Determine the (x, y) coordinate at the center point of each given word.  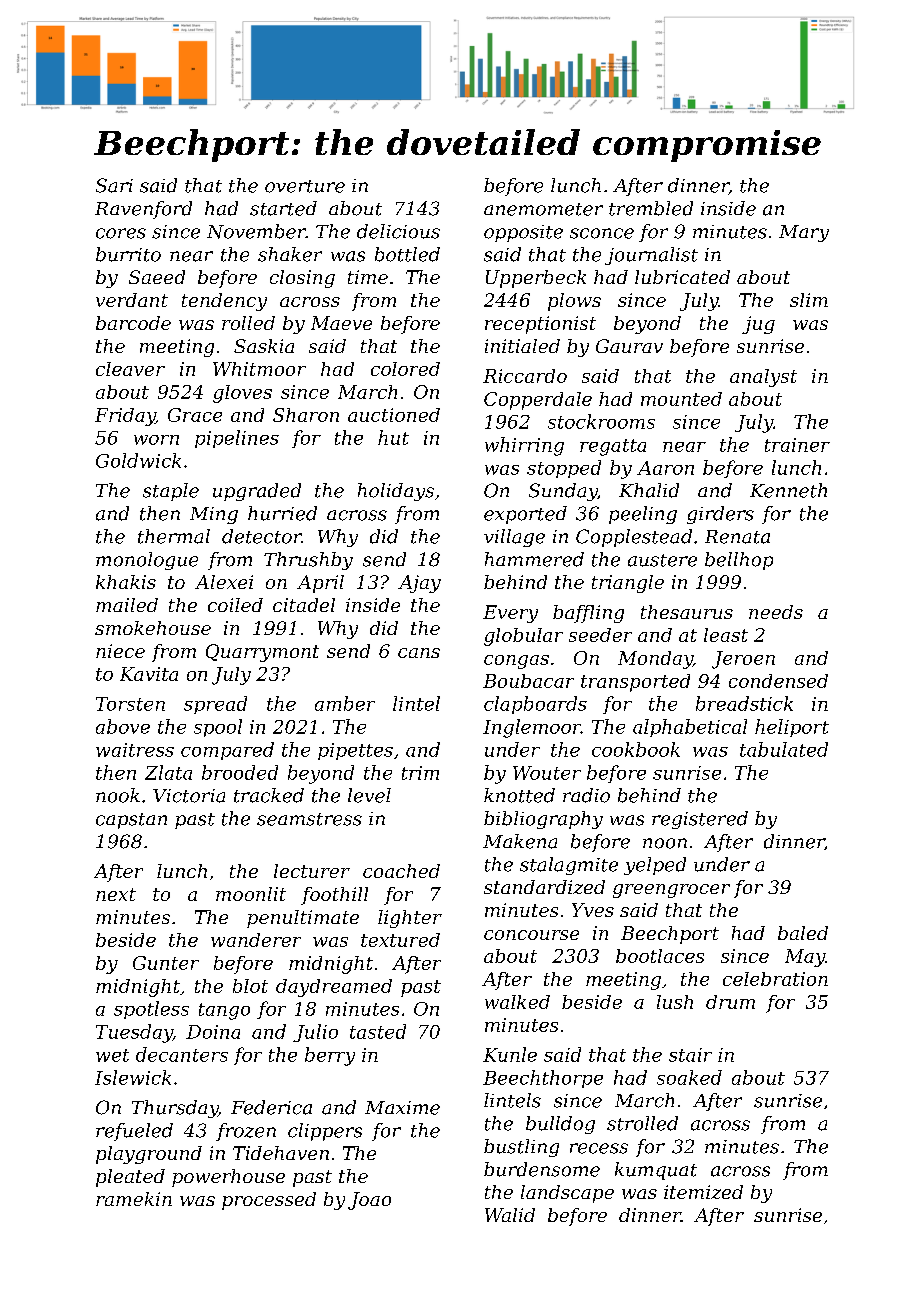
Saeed (157, 277)
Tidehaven (281, 1153)
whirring (524, 446)
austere (662, 560)
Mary (804, 233)
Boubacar (528, 681)
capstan (131, 821)
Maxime (402, 1108)
